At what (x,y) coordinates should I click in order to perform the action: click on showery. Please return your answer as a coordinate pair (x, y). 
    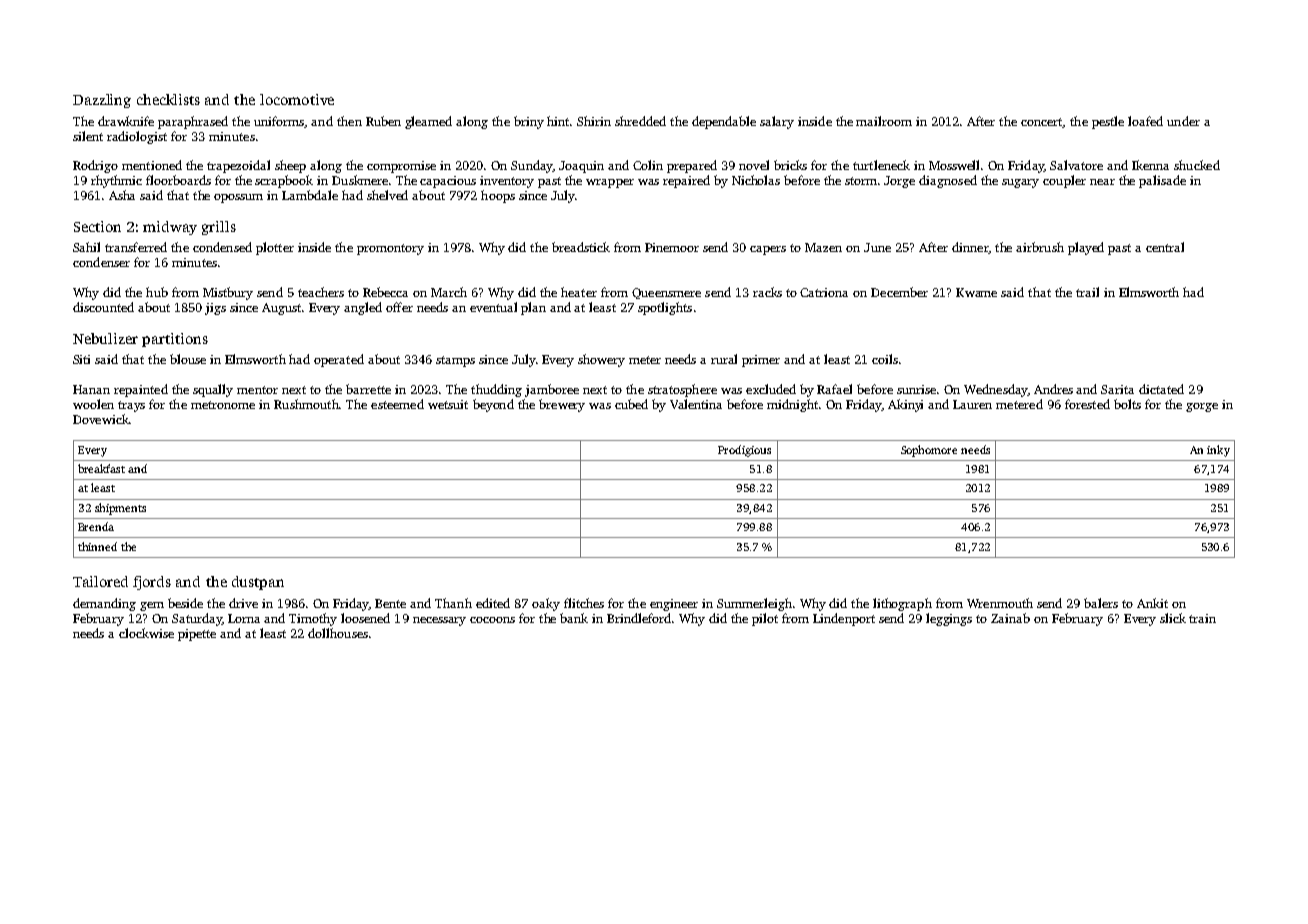
    Looking at the image, I should click on (601, 360).
